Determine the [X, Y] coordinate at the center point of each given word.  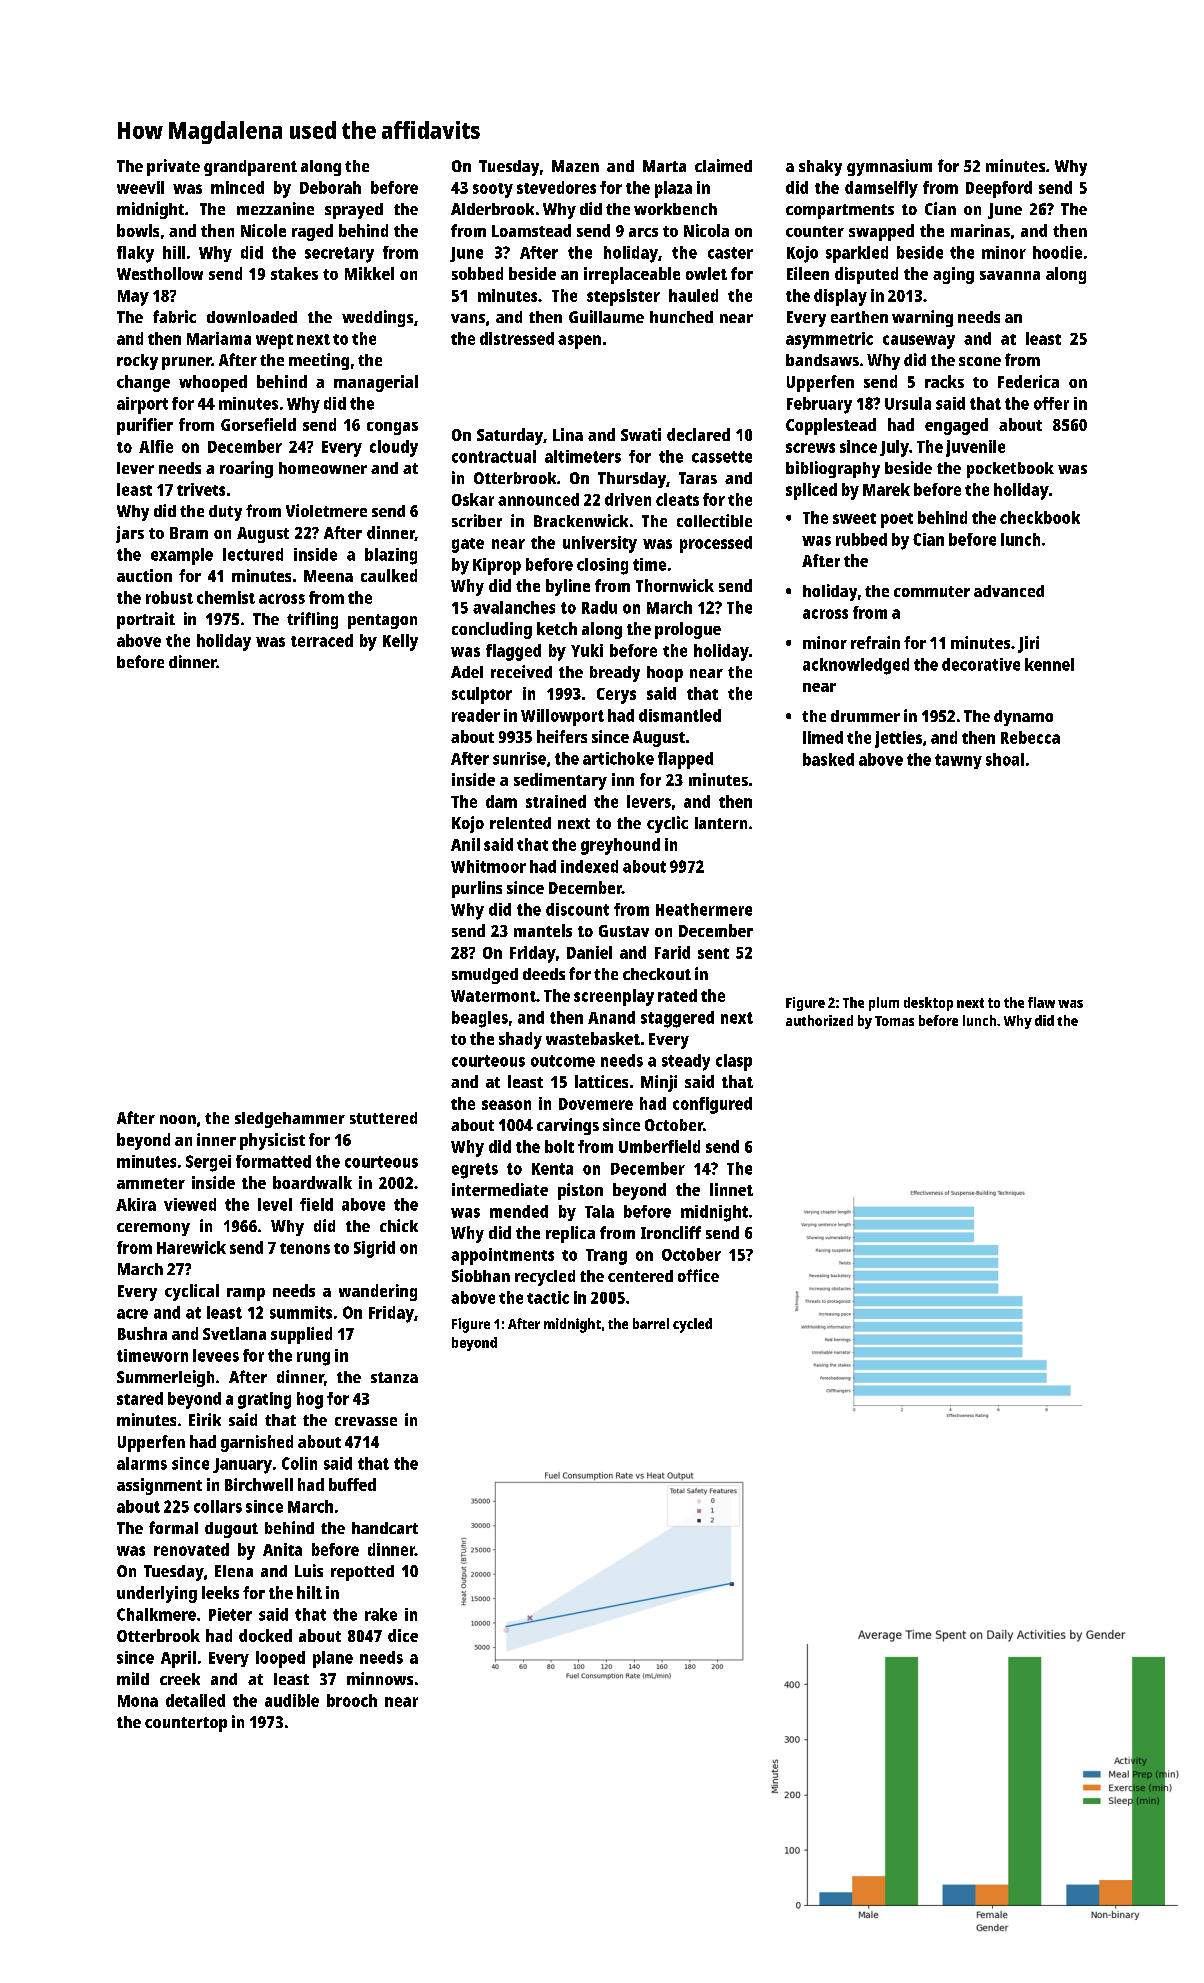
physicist [272, 1141]
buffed [352, 1484]
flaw [1041, 1002]
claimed [723, 165]
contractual [494, 456]
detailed [195, 1700]
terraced [322, 640]
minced [237, 187]
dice [403, 1635]
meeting [319, 361]
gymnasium [889, 167]
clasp [734, 1062]
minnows [380, 1678]
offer [1051, 403]
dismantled [680, 715]
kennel [1049, 664]
